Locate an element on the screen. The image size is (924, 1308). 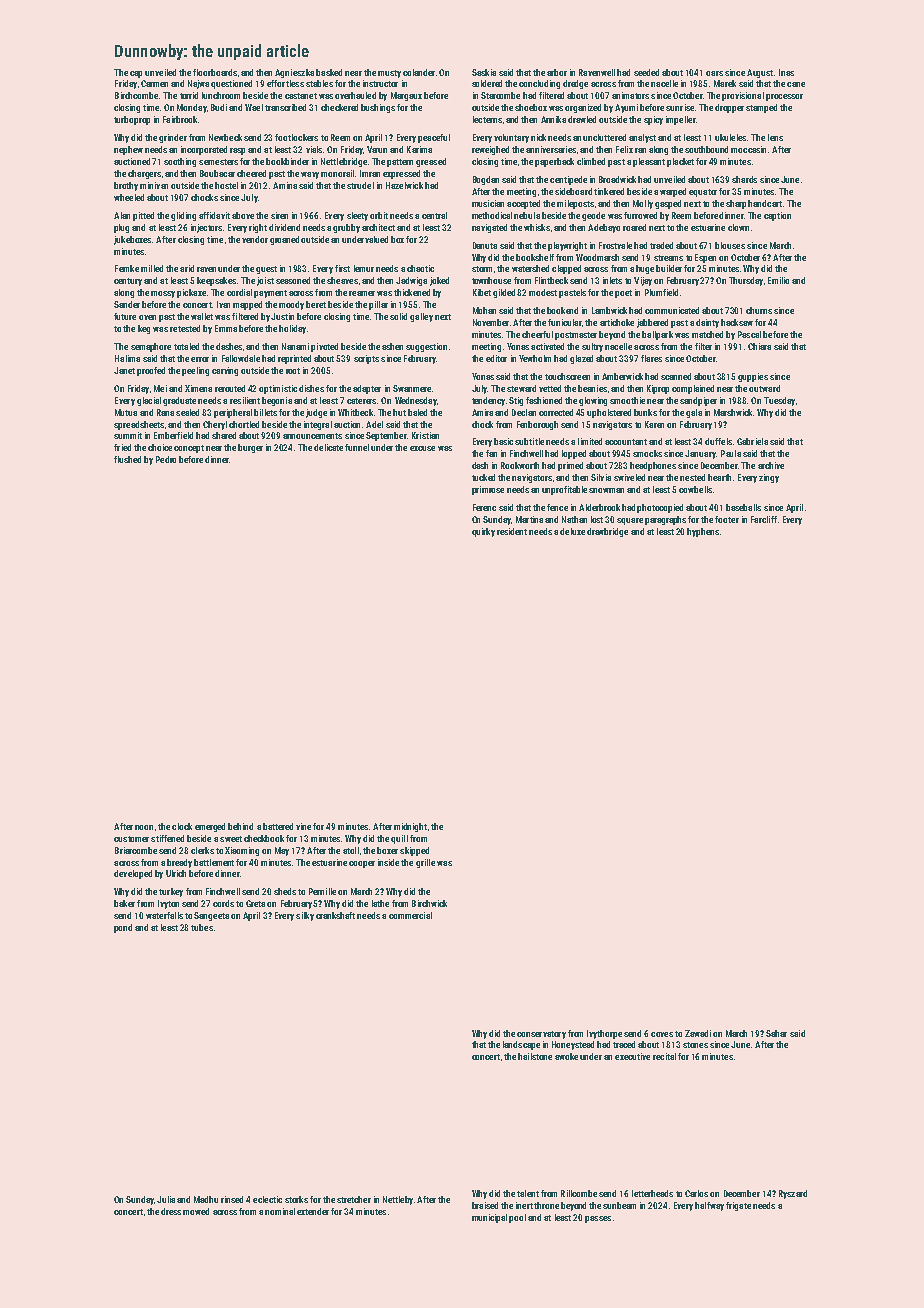
Marek is located at coordinates (725, 83).
